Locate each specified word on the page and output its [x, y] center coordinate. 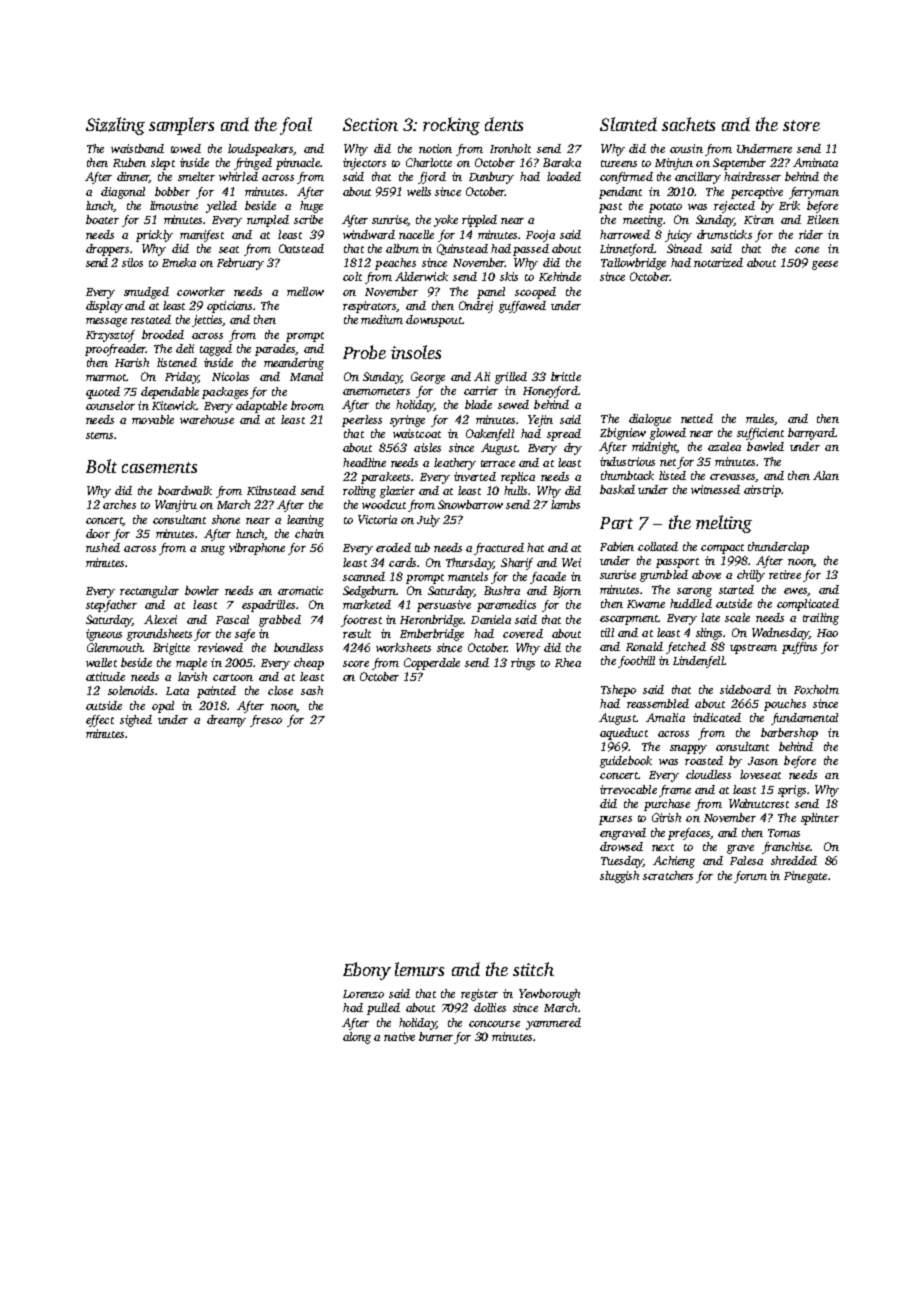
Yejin [540, 421]
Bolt [101, 466]
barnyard [811, 434]
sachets [688, 124]
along [357, 1038]
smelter [196, 176]
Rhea [568, 662]
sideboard [745, 689]
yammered [553, 1024]
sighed [136, 721]
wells [419, 191]
